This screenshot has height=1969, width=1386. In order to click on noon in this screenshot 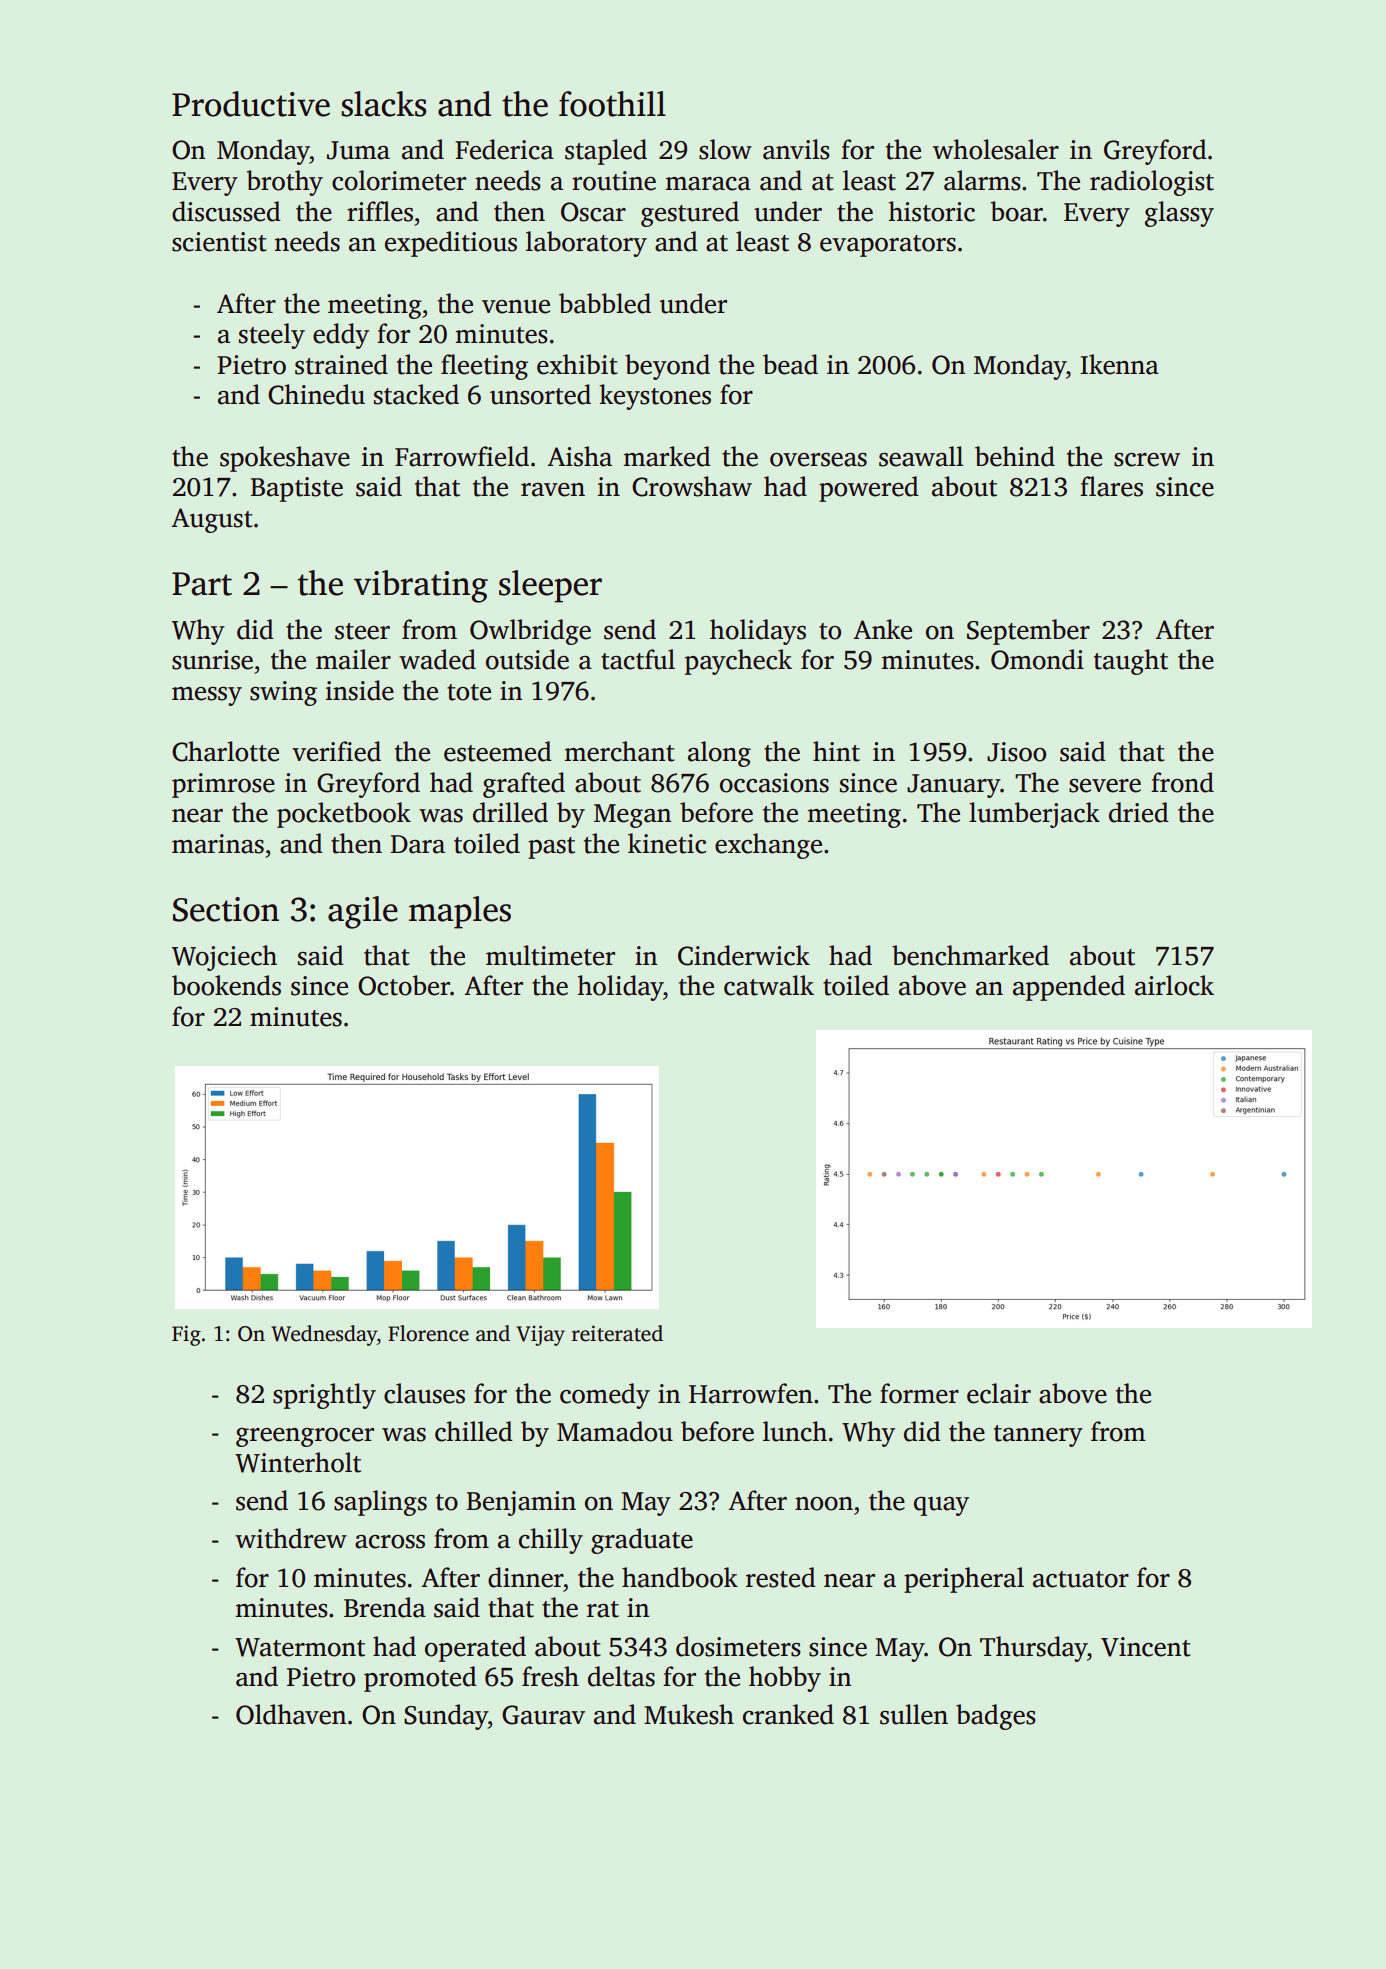, I will do `click(824, 1504)`.
